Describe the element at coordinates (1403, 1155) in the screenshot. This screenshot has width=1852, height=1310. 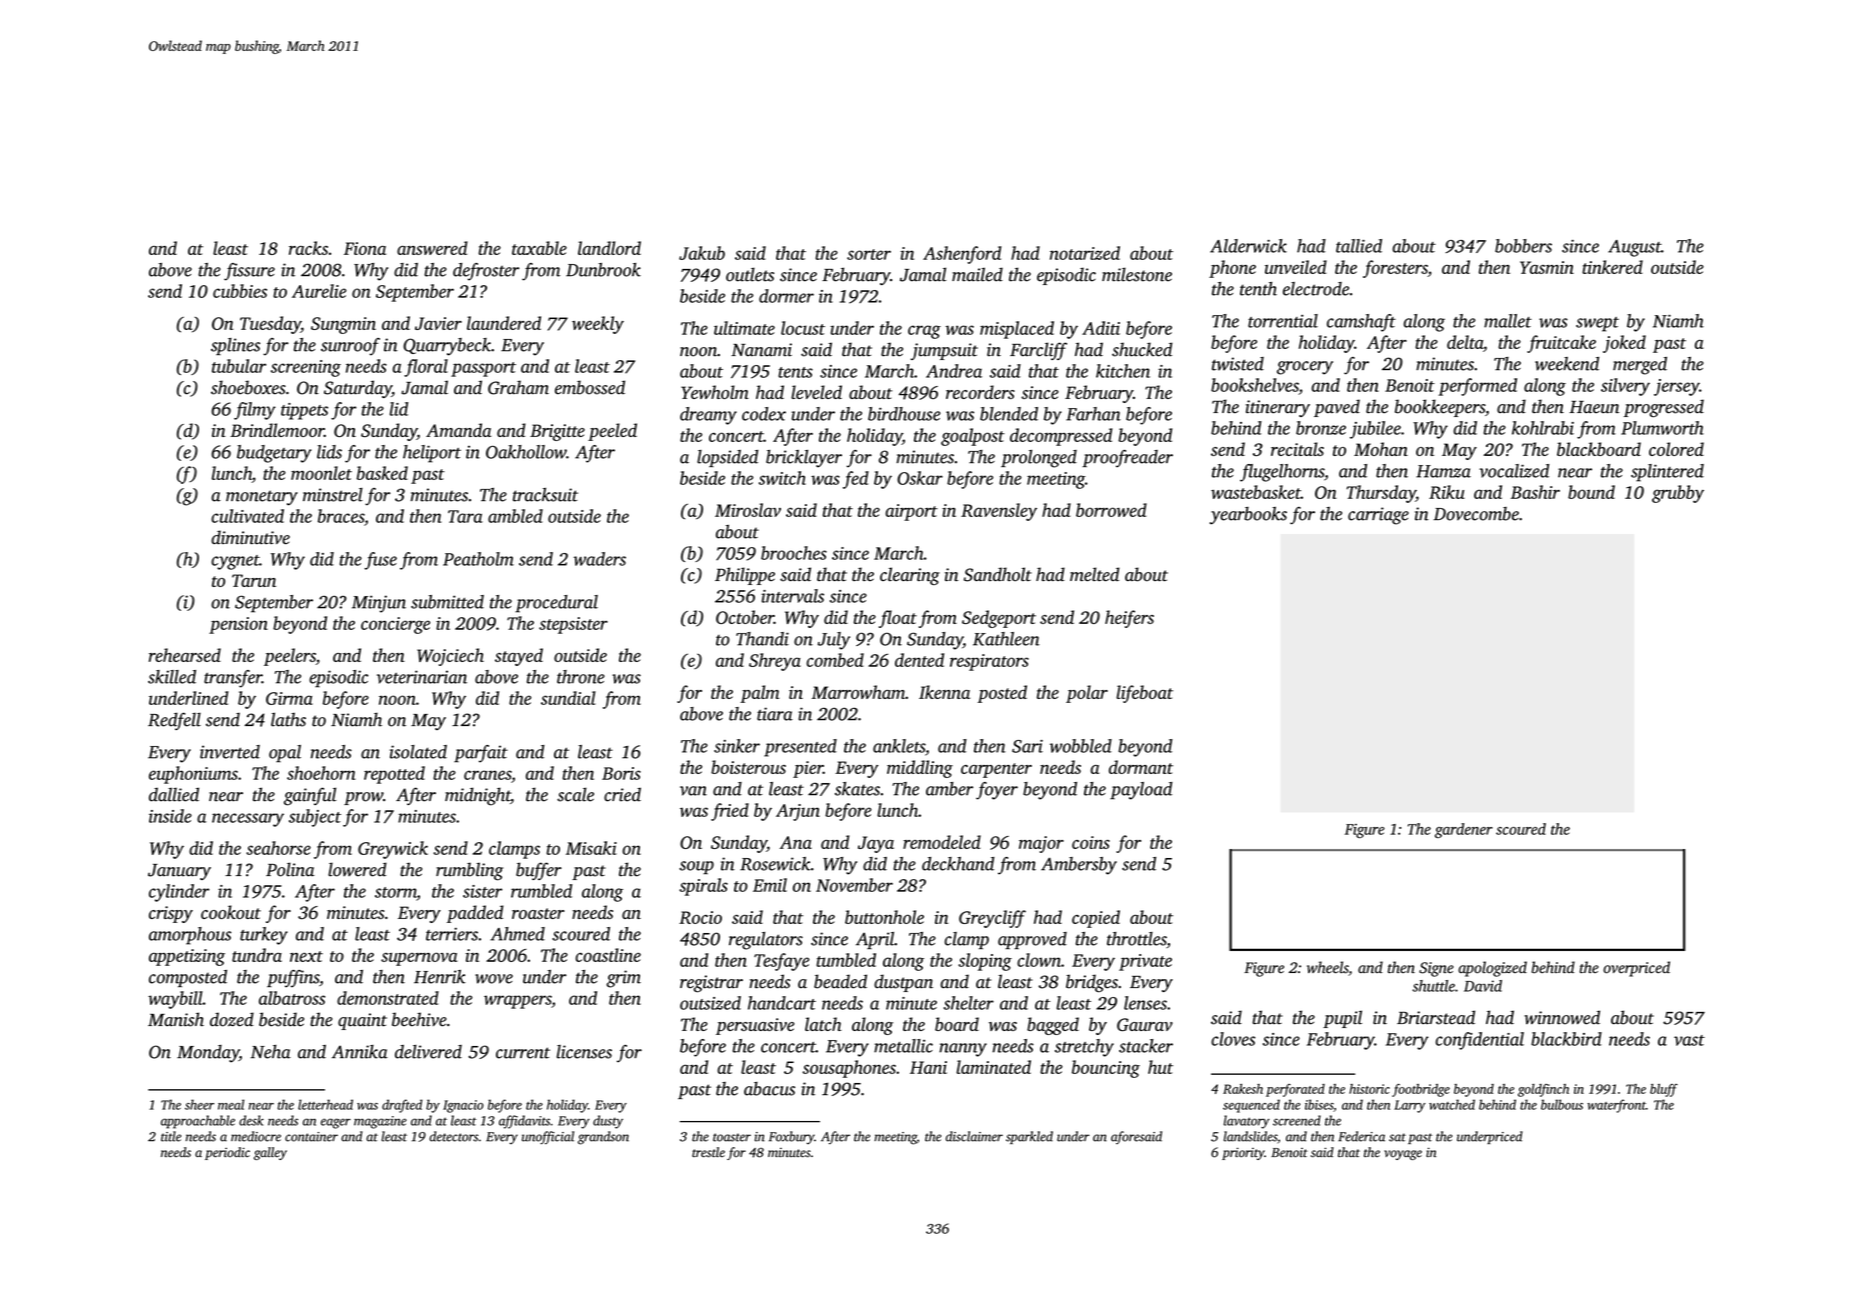
I see `voyage` at that location.
